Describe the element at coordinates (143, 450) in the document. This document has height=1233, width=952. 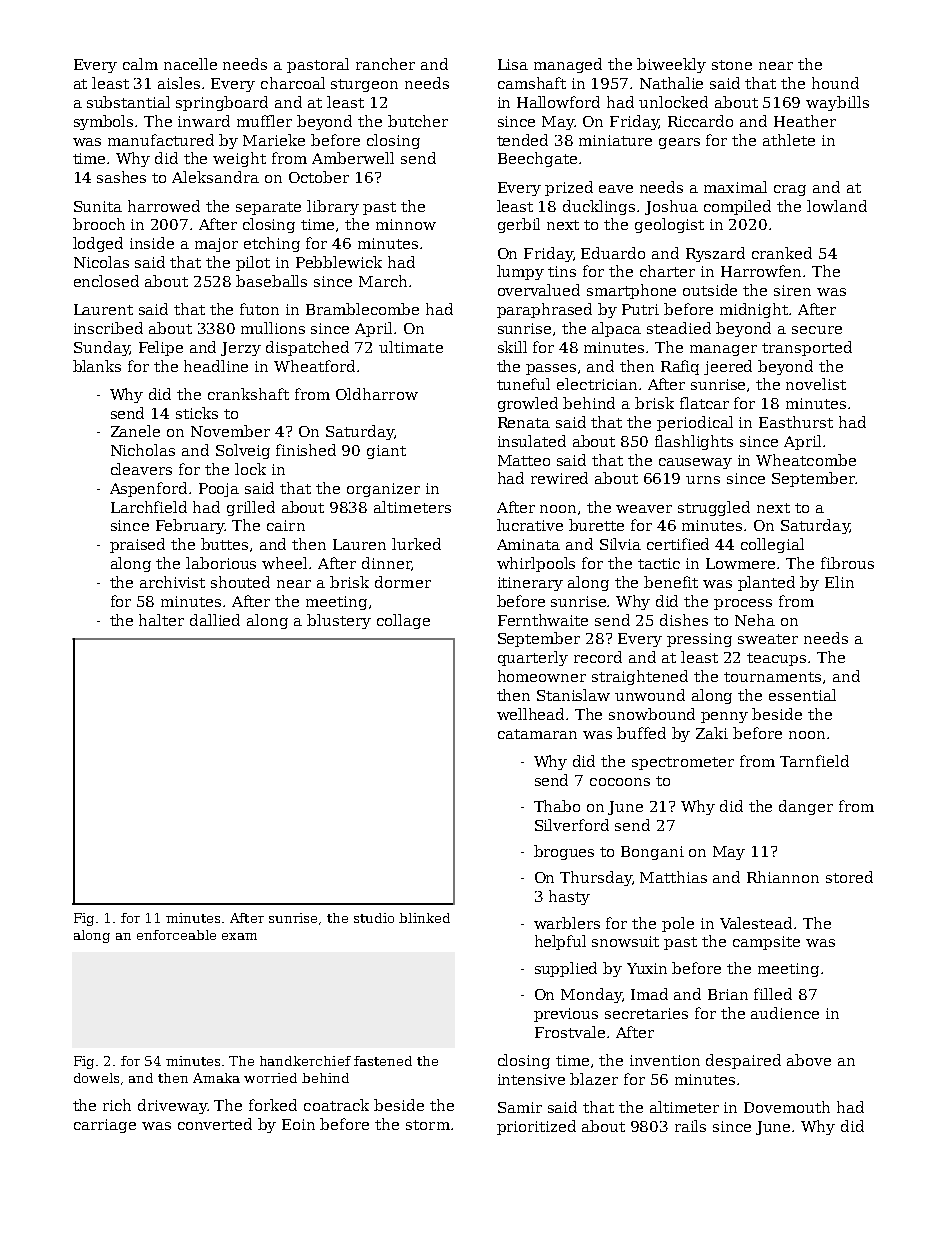
I see `Nicholas` at that location.
